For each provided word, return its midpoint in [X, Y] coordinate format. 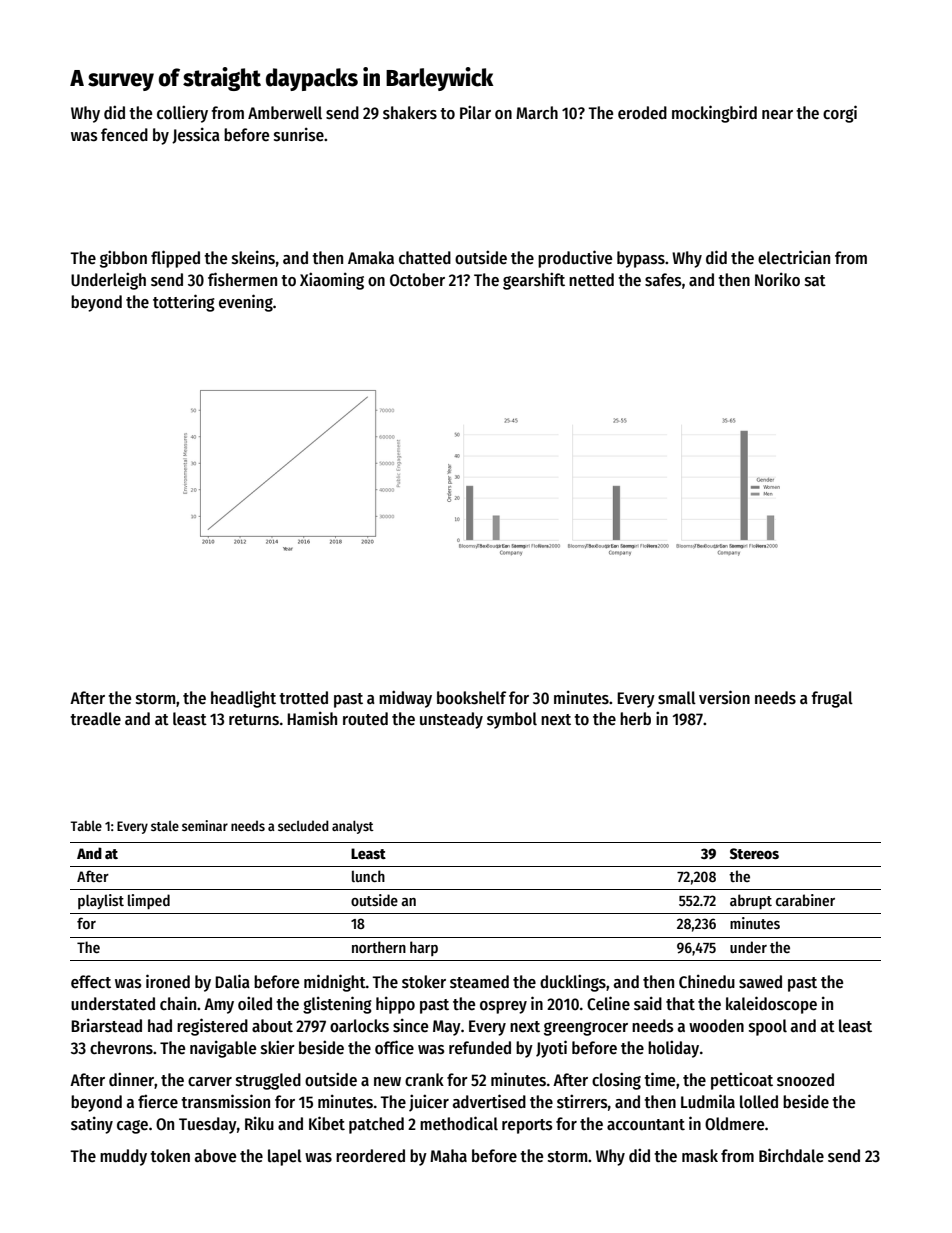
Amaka [371, 258]
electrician [794, 257]
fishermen [242, 279]
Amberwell [285, 113]
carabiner [805, 900]
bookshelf [471, 698]
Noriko [777, 279]
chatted [425, 258]
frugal [832, 699]
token [170, 1156]
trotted [303, 698]
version [724, 697]
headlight [243, 699]
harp [424, 948]
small [677, 698]
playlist [101, 901]
